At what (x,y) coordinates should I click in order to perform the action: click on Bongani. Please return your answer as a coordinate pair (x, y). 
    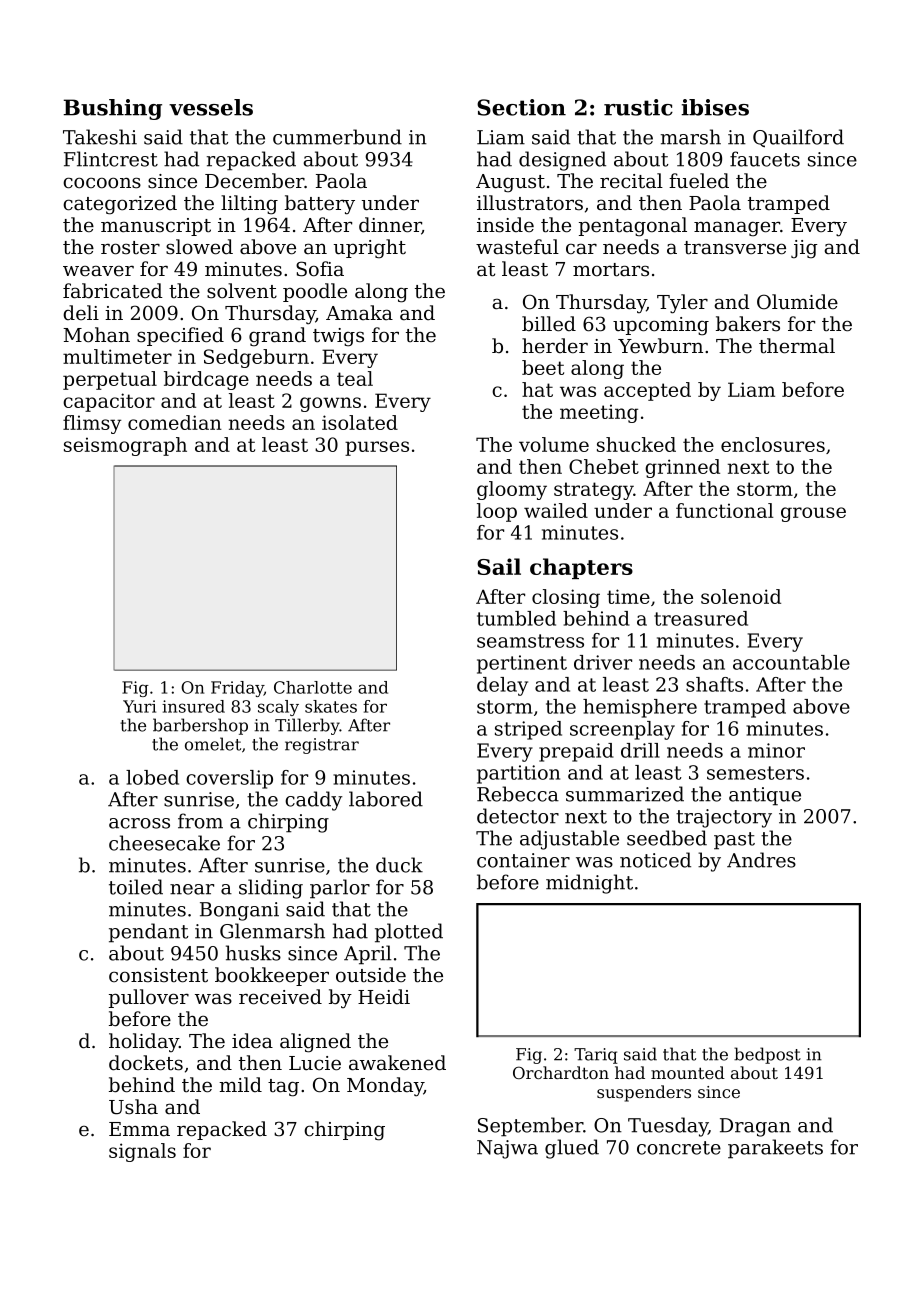
    Looking at the image, I should click on (239, 911).
